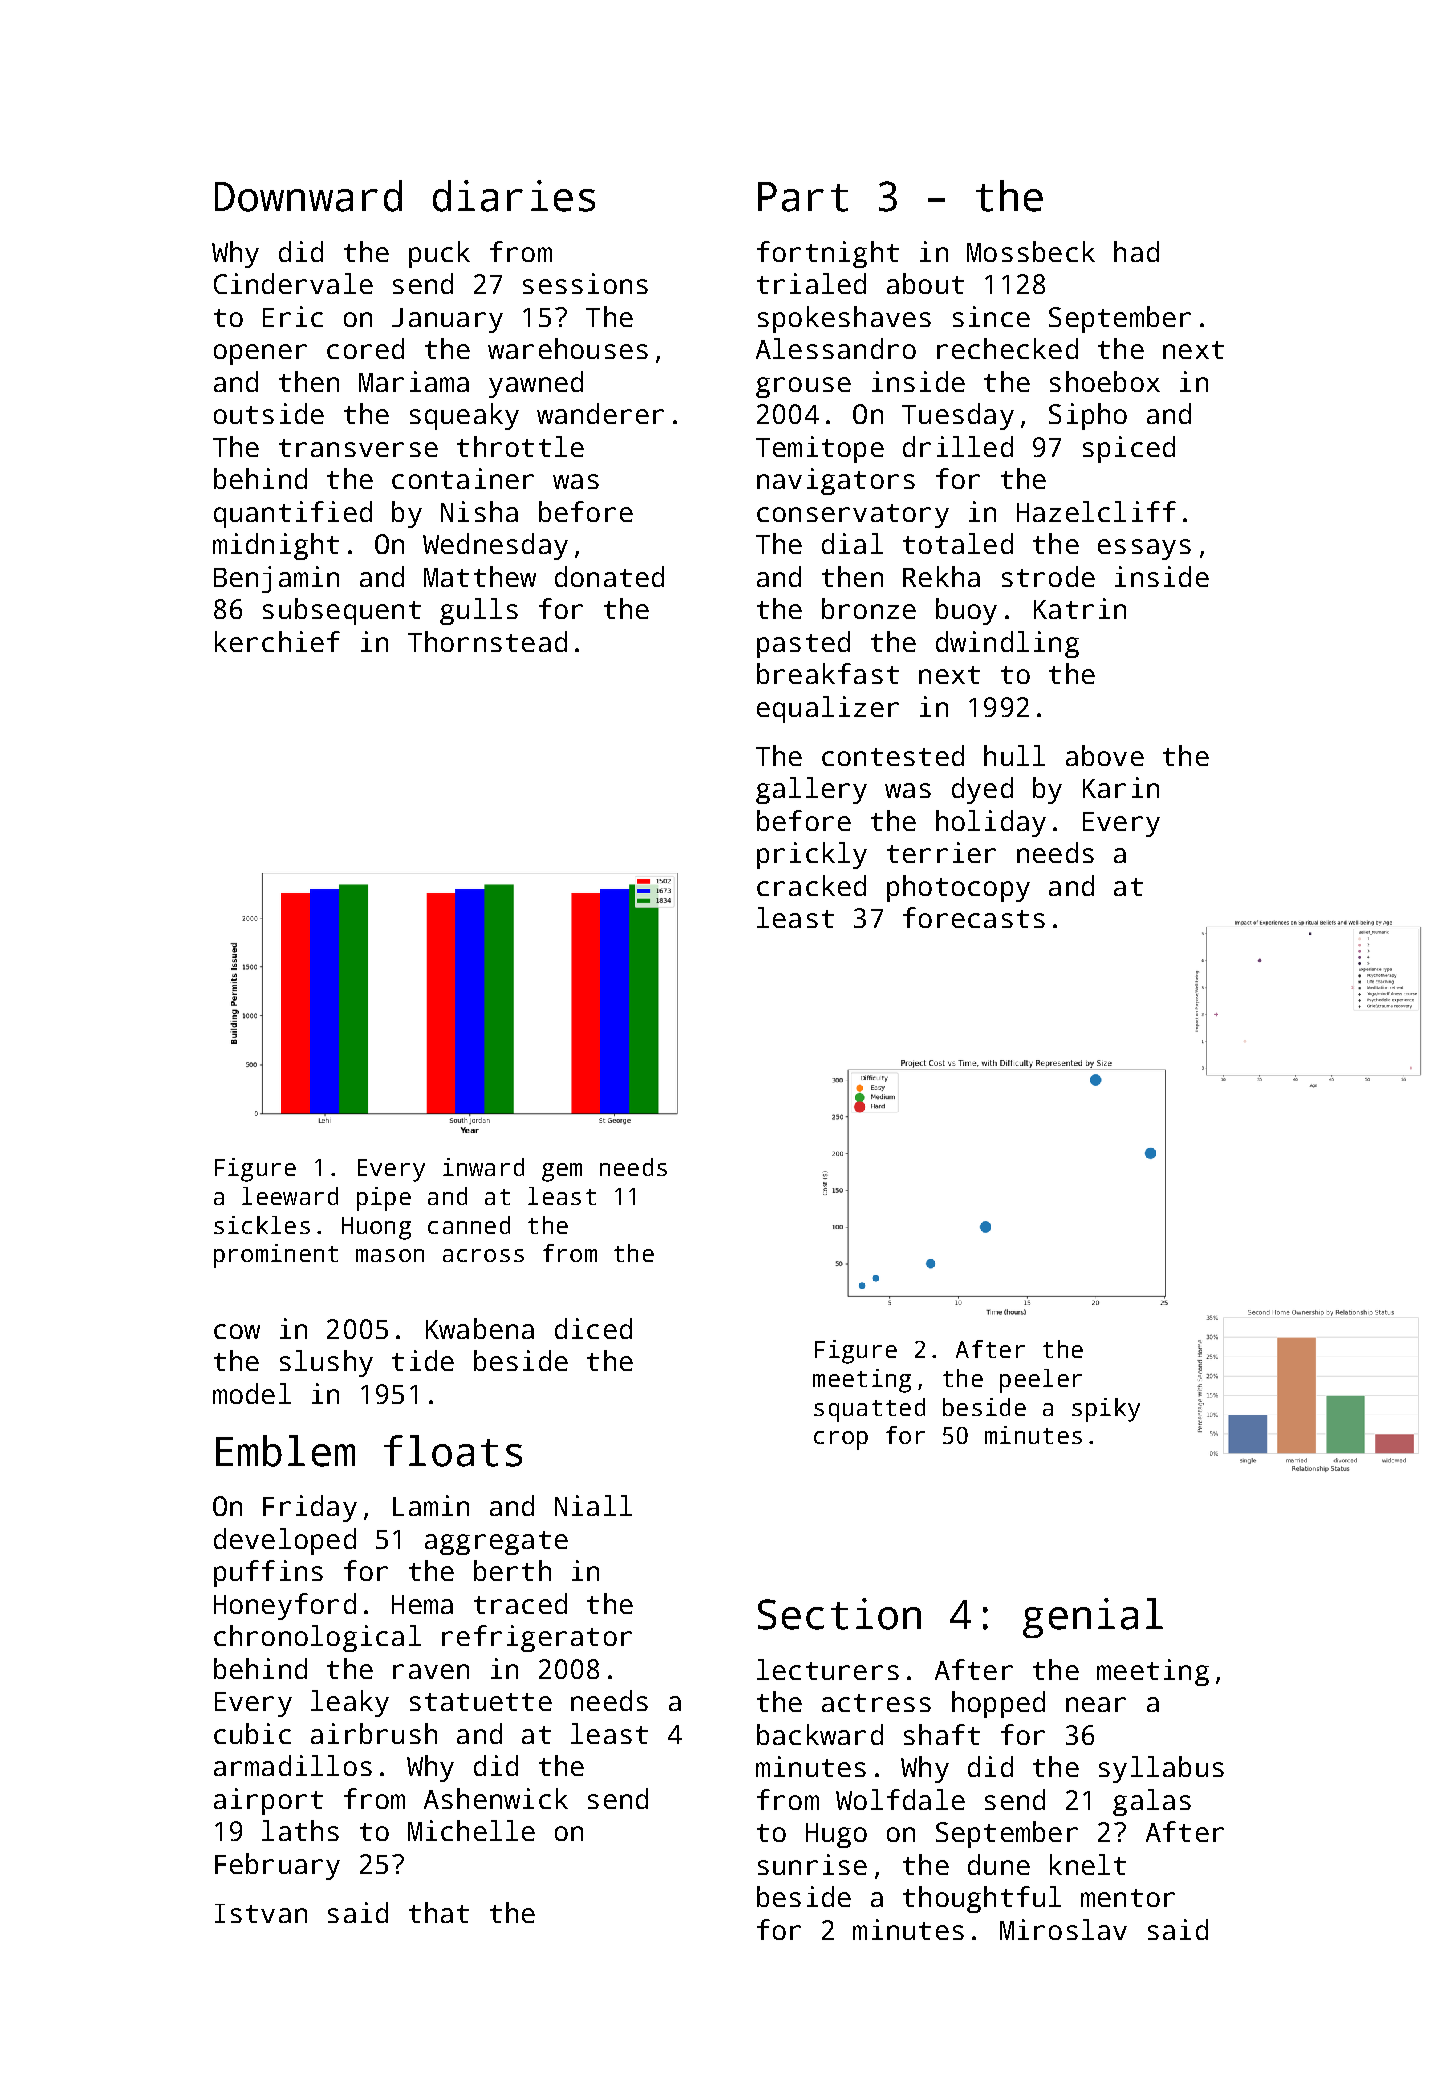 The height and width of the screenshot is (2100, 1450). Describe the element at coordinates (836, 1835) in the screenshot. I see `Hugo` at that location.
